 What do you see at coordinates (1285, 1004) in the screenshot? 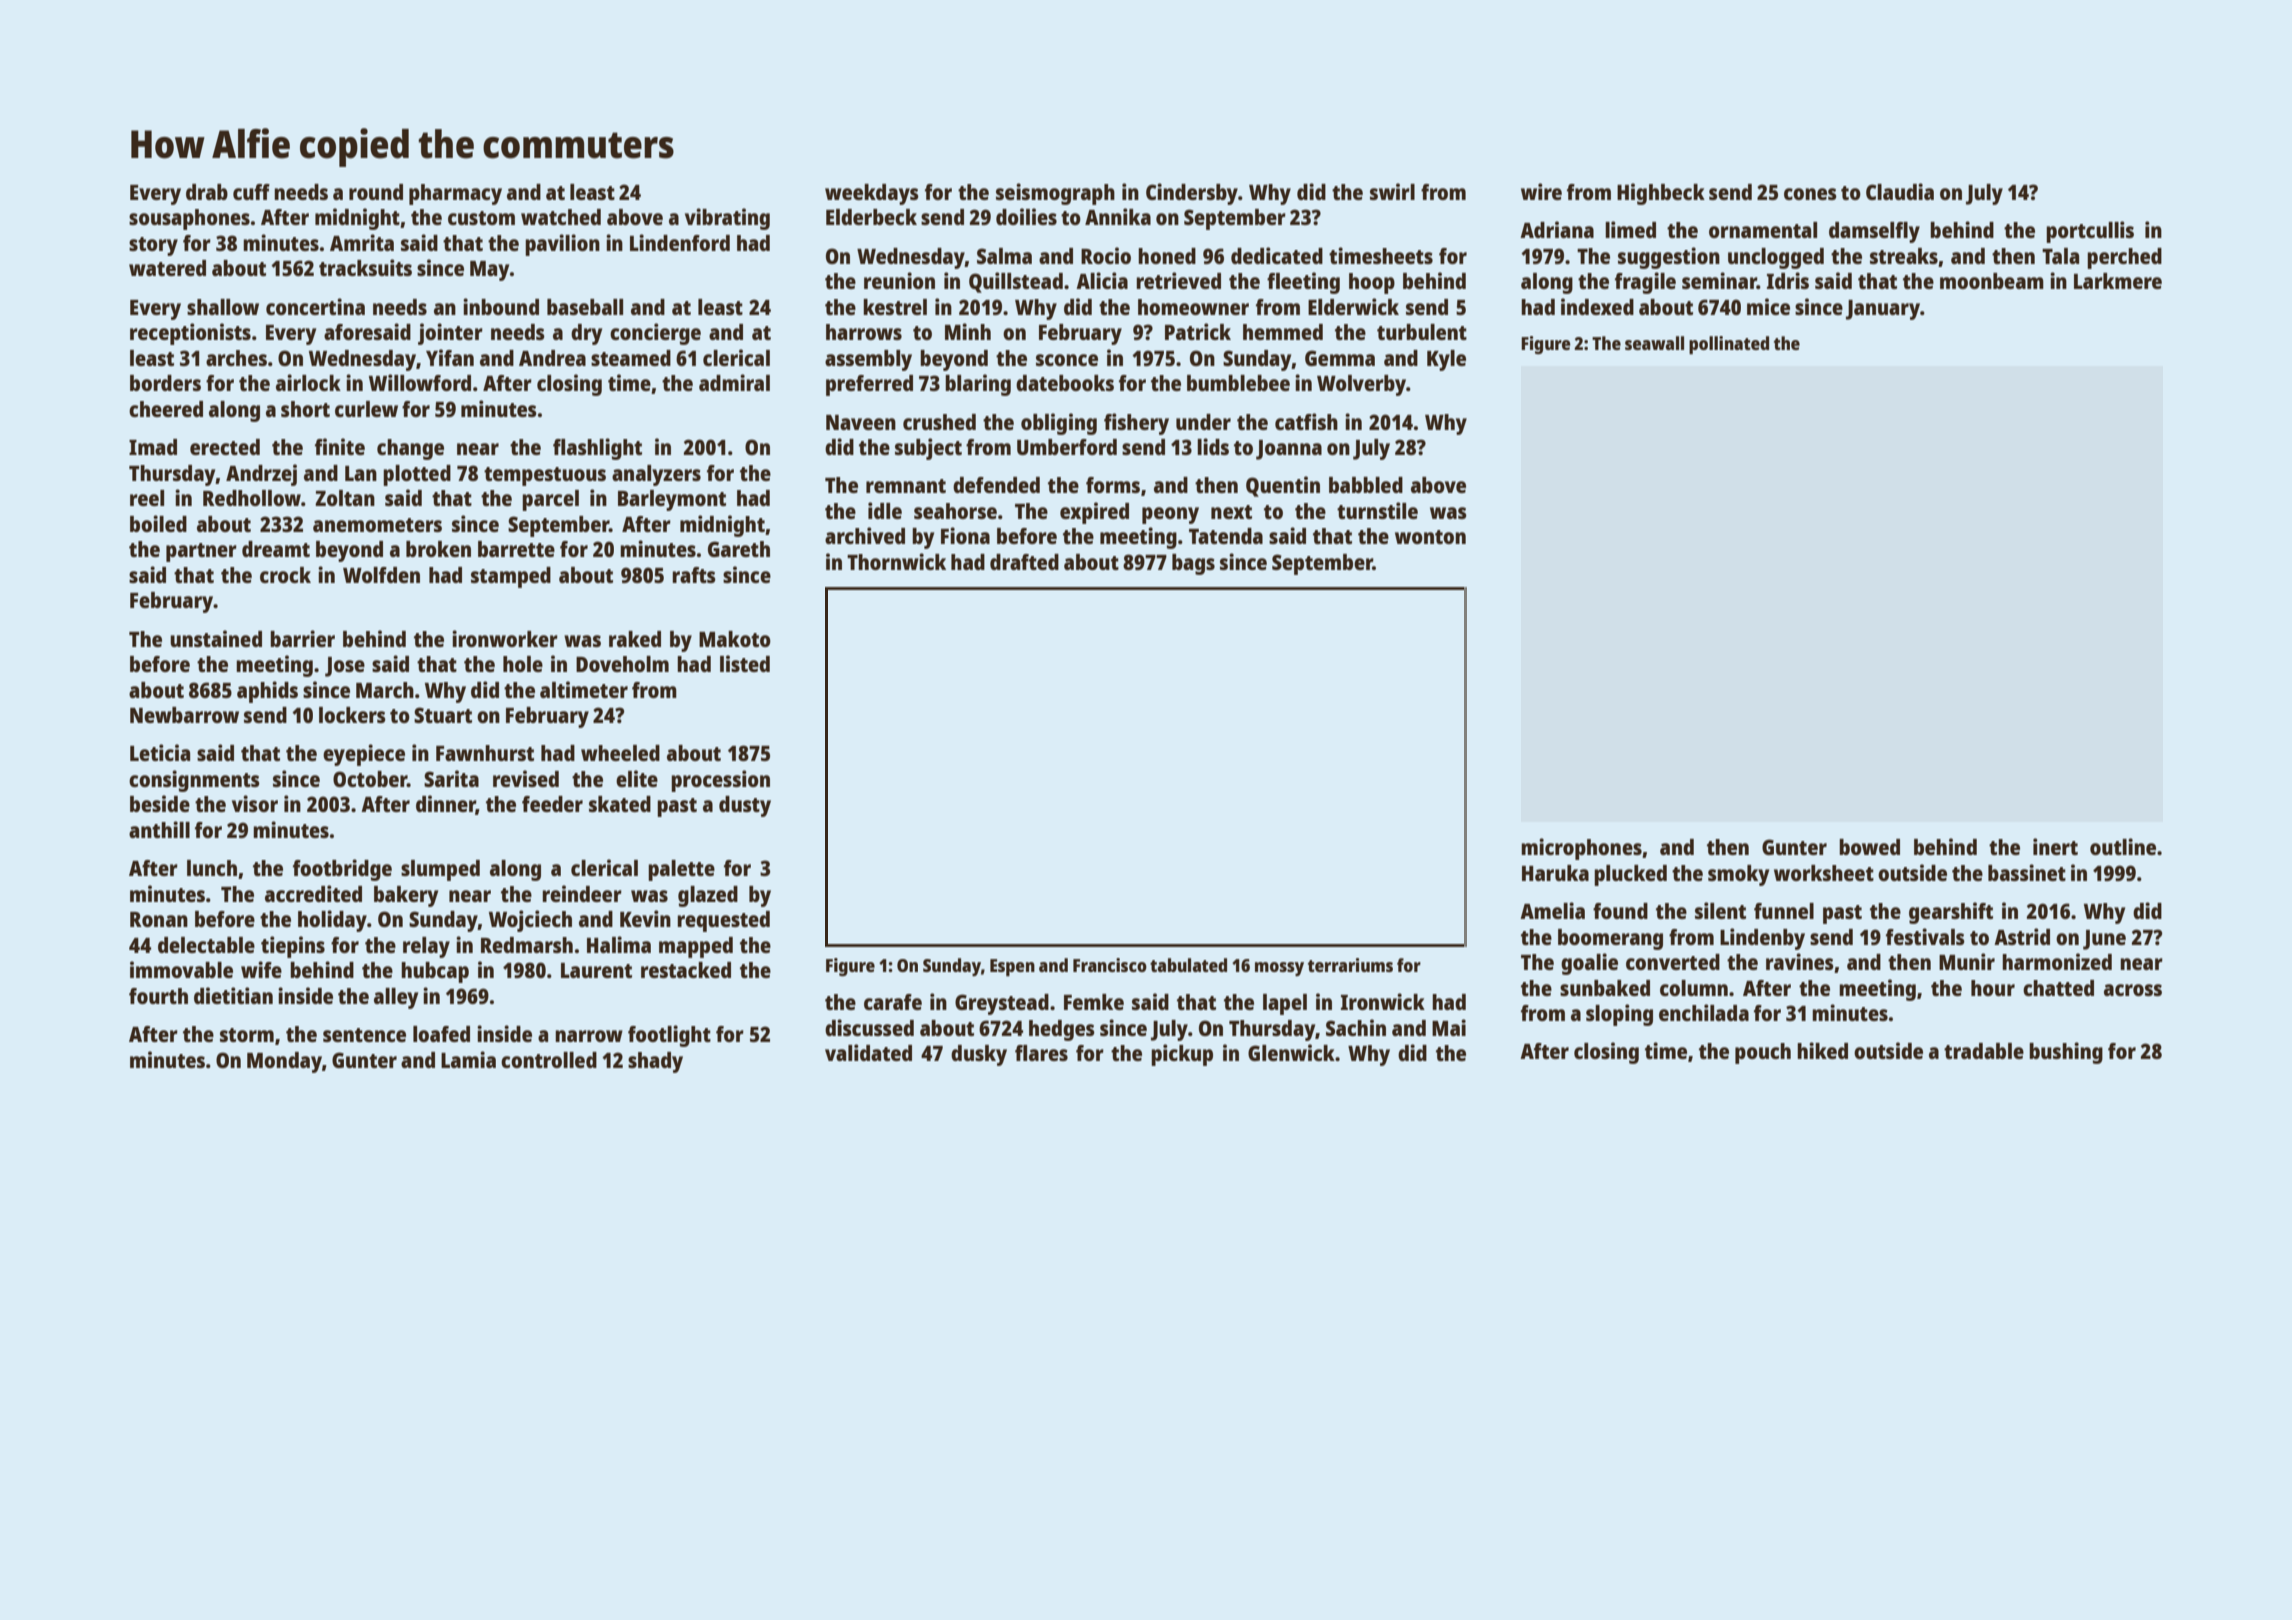
I see `lapel` at bounding box center [1285, 1004].
